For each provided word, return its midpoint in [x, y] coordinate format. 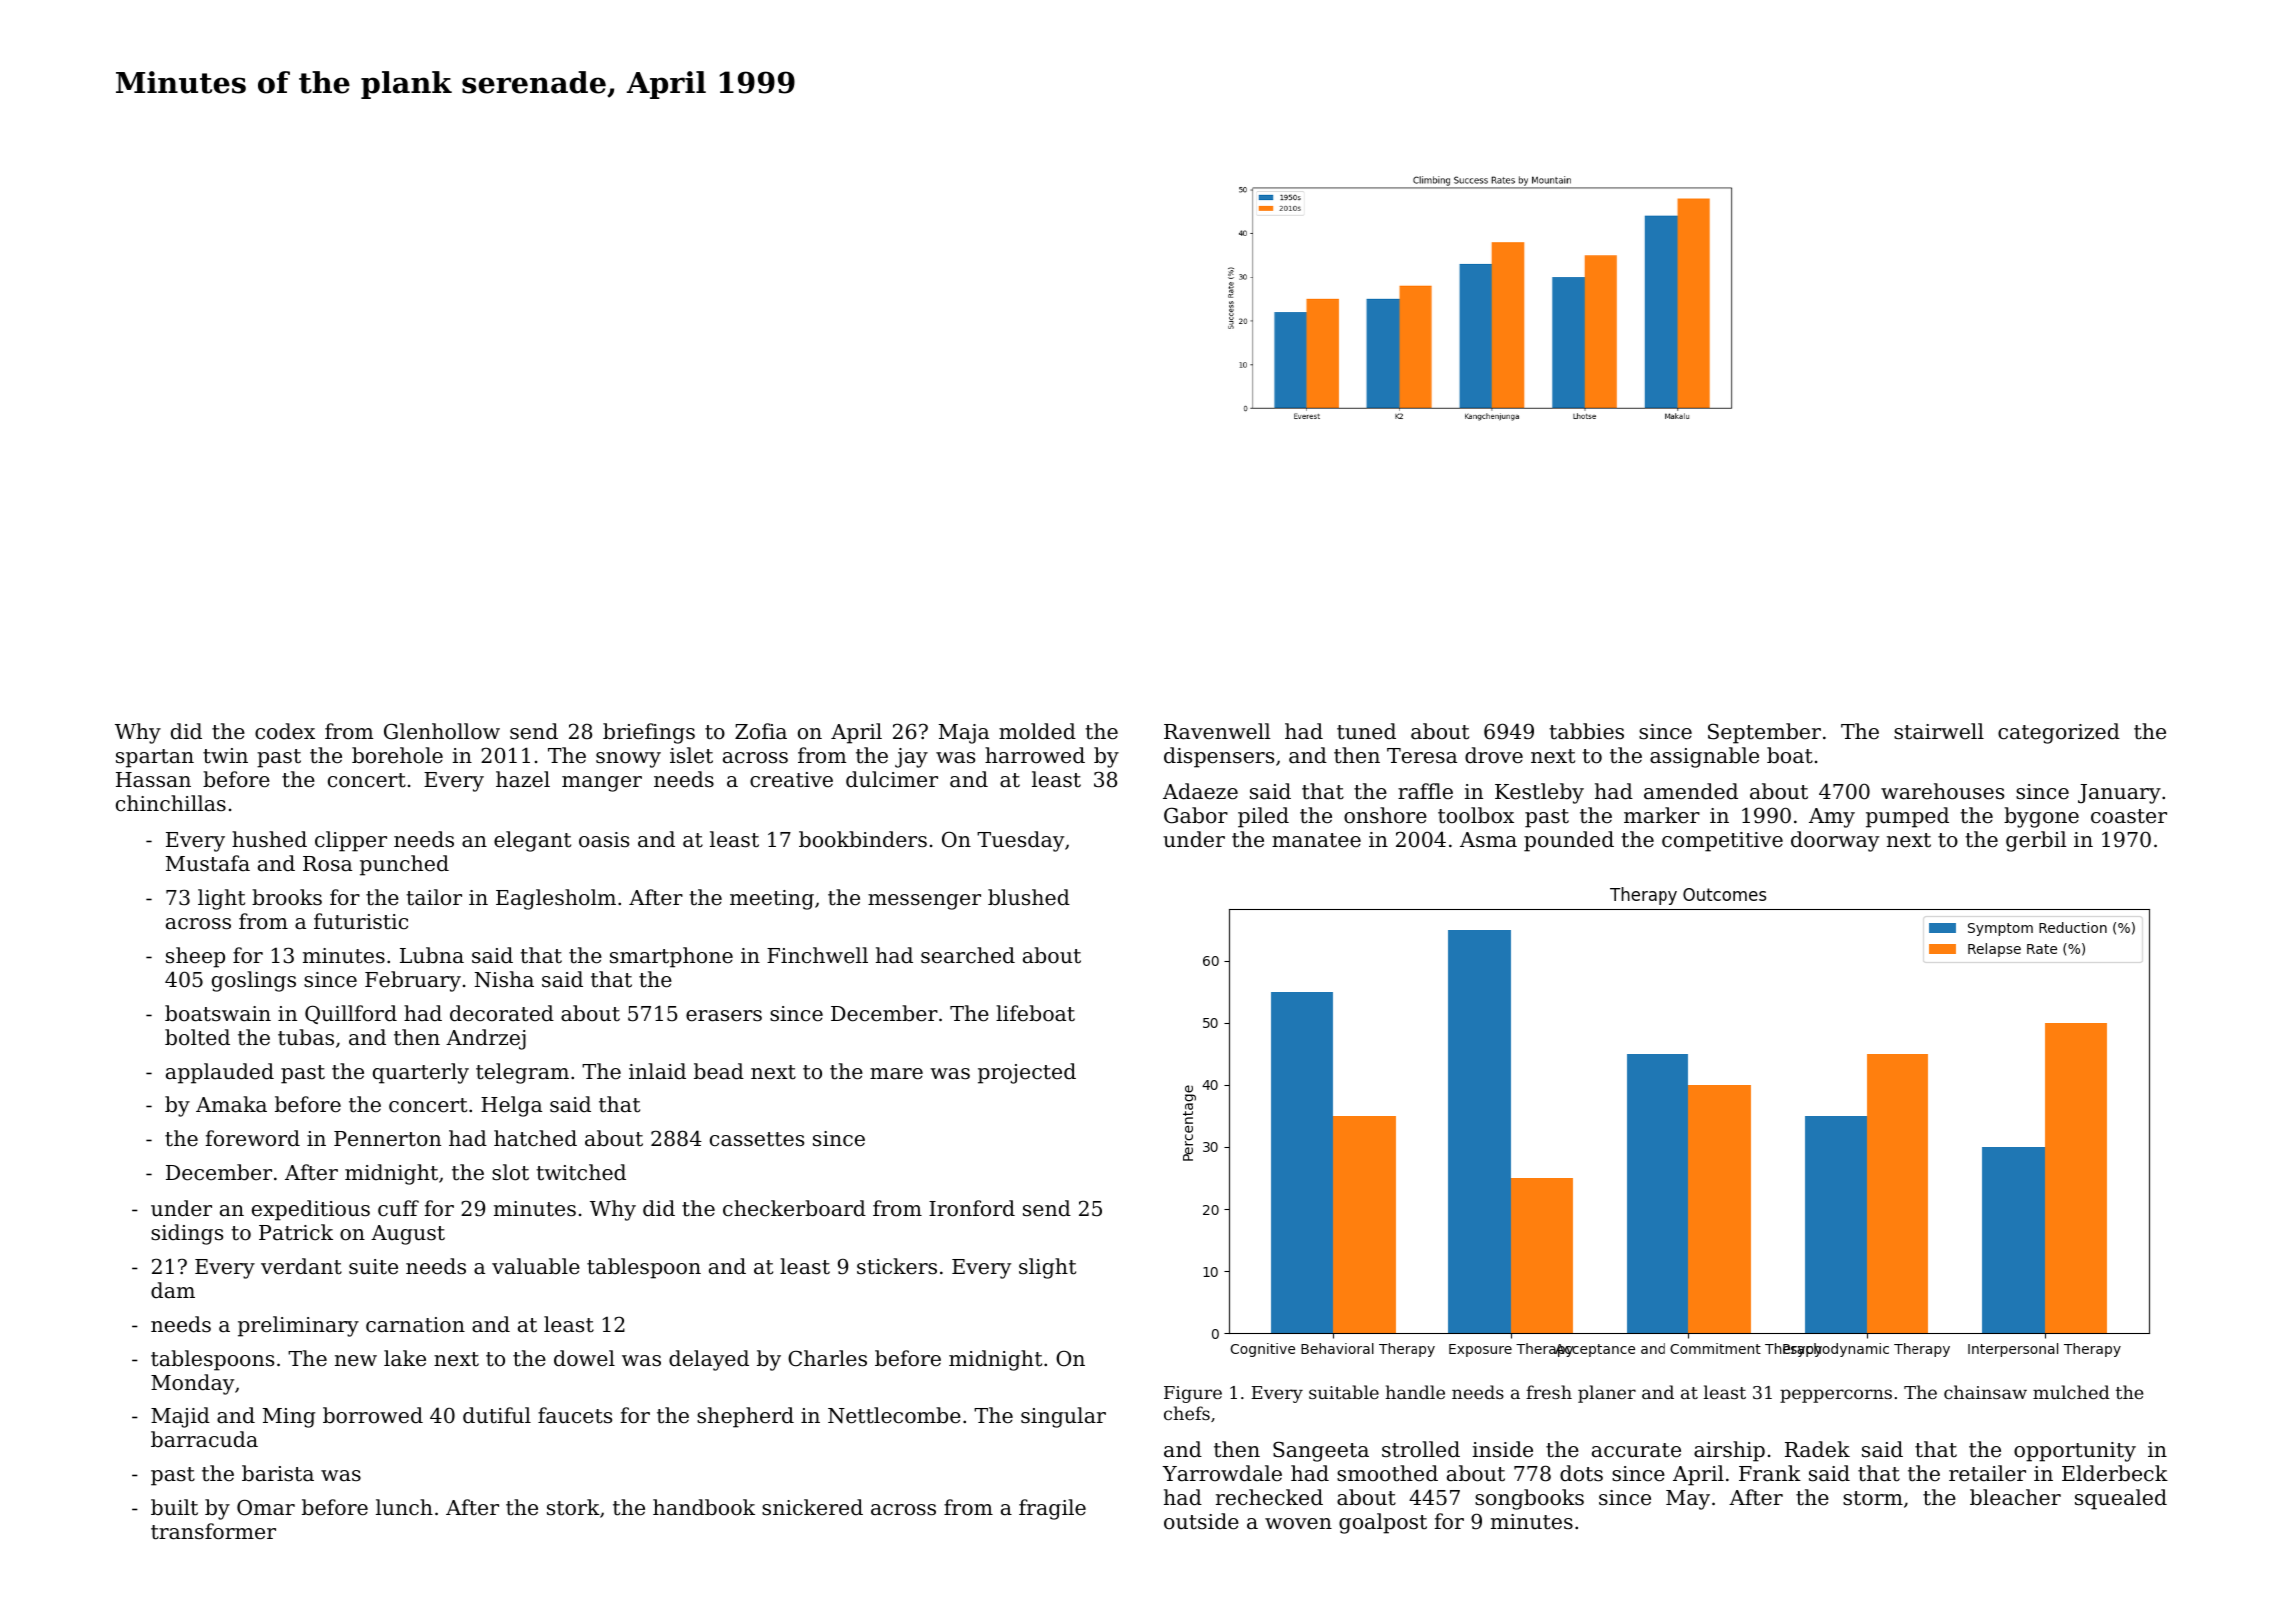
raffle [1425, 791]
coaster [2129, 816]
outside [1201, 1521]
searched [968, 955]
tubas [306, 1037]
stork [573, 1507]
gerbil [2036, 841]
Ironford [972, 1208]
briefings [649, 733]
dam [173, 1290]
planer [1607, 1394]
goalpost [1383, 1523]
